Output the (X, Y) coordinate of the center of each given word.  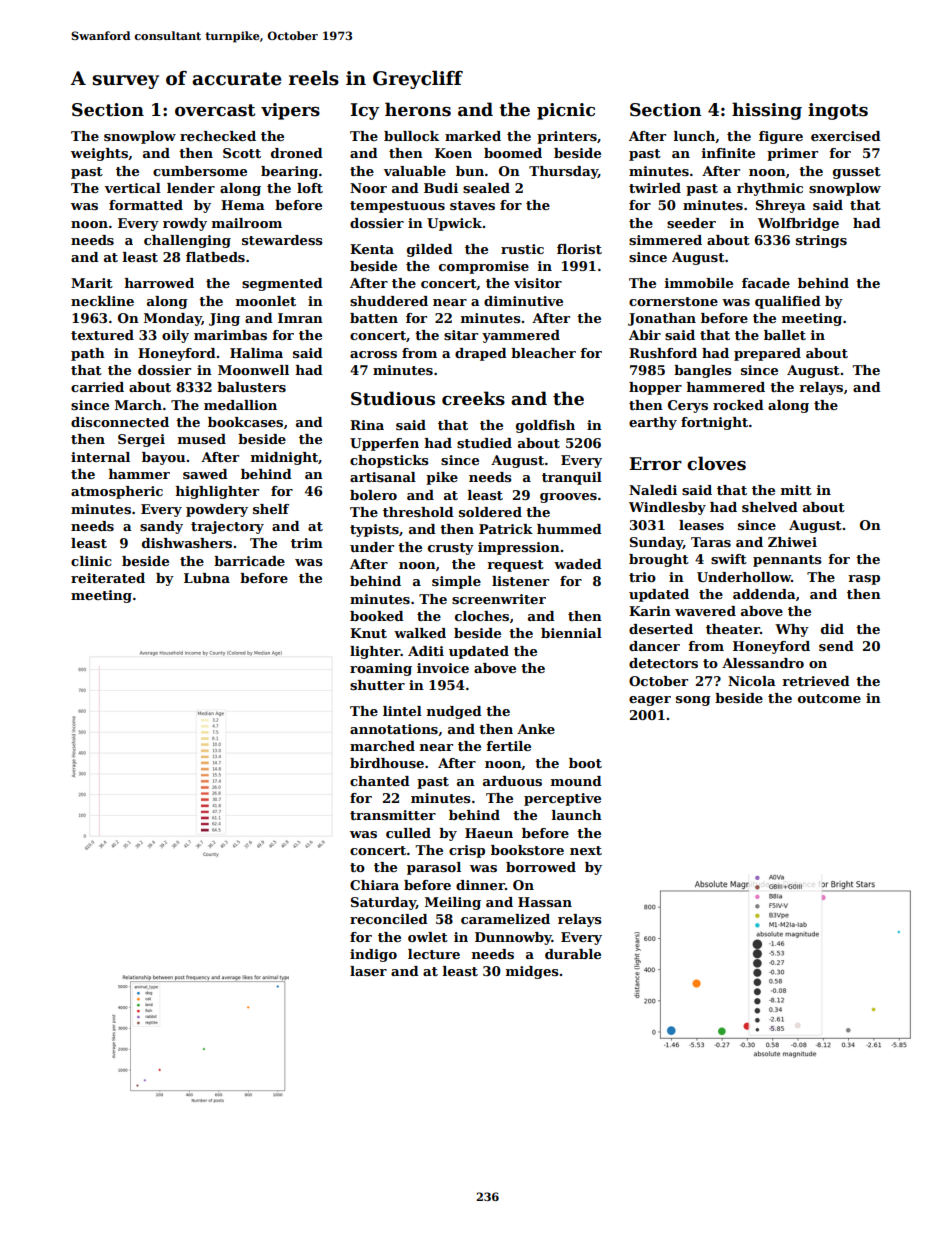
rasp (864, 580)
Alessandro (763, 663)
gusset (857, 173)
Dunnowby (513, 938)
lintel (402, 711)
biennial (571, 633)
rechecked (218, 136)
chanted (380, 781)
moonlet (266, 301)
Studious (393, 398)
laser (368, 971)
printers (567, 137)
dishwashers (187, 543)
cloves (716, 463)
